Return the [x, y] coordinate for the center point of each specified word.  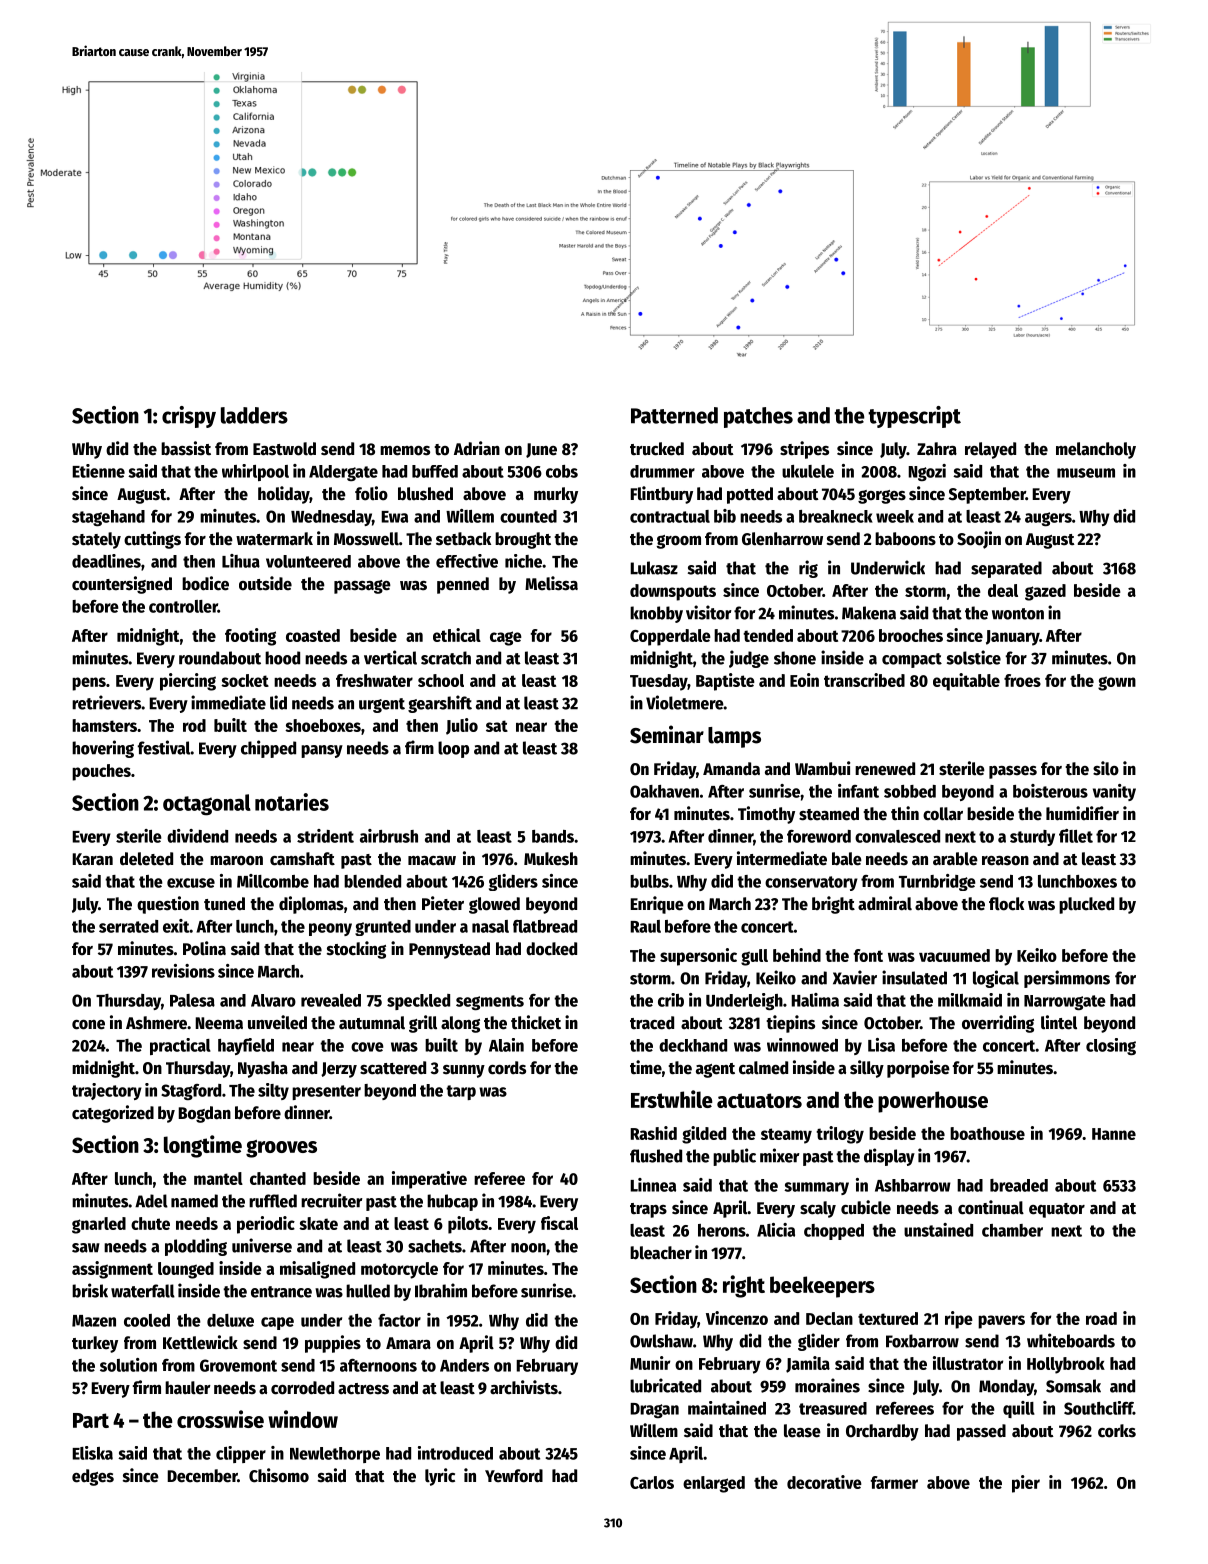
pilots [468, 1225]
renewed [885, 769]
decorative [824, 1482]
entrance [281, 1292]
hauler [188, 1388]
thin [905, 813]
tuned [224, 904]
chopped [834, 1232]
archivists [524, 1387]
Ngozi [927, 472]
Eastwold [284, 449]
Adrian [477, 448]
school [441, 680]
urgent [382, 705]
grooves [281, 1149]
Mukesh [551, 859]
